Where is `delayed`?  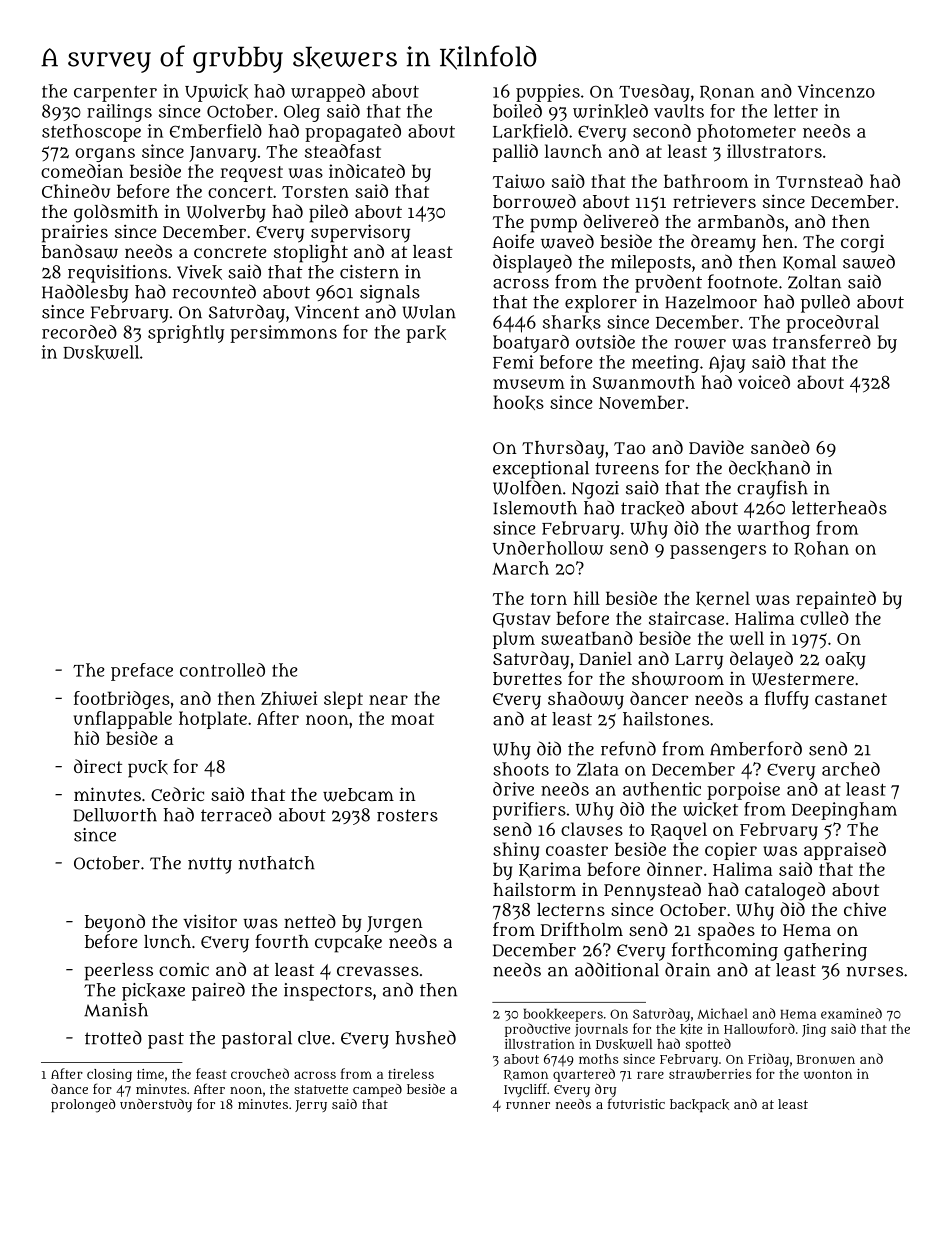 delayed is located at coordinates (761, 660).
